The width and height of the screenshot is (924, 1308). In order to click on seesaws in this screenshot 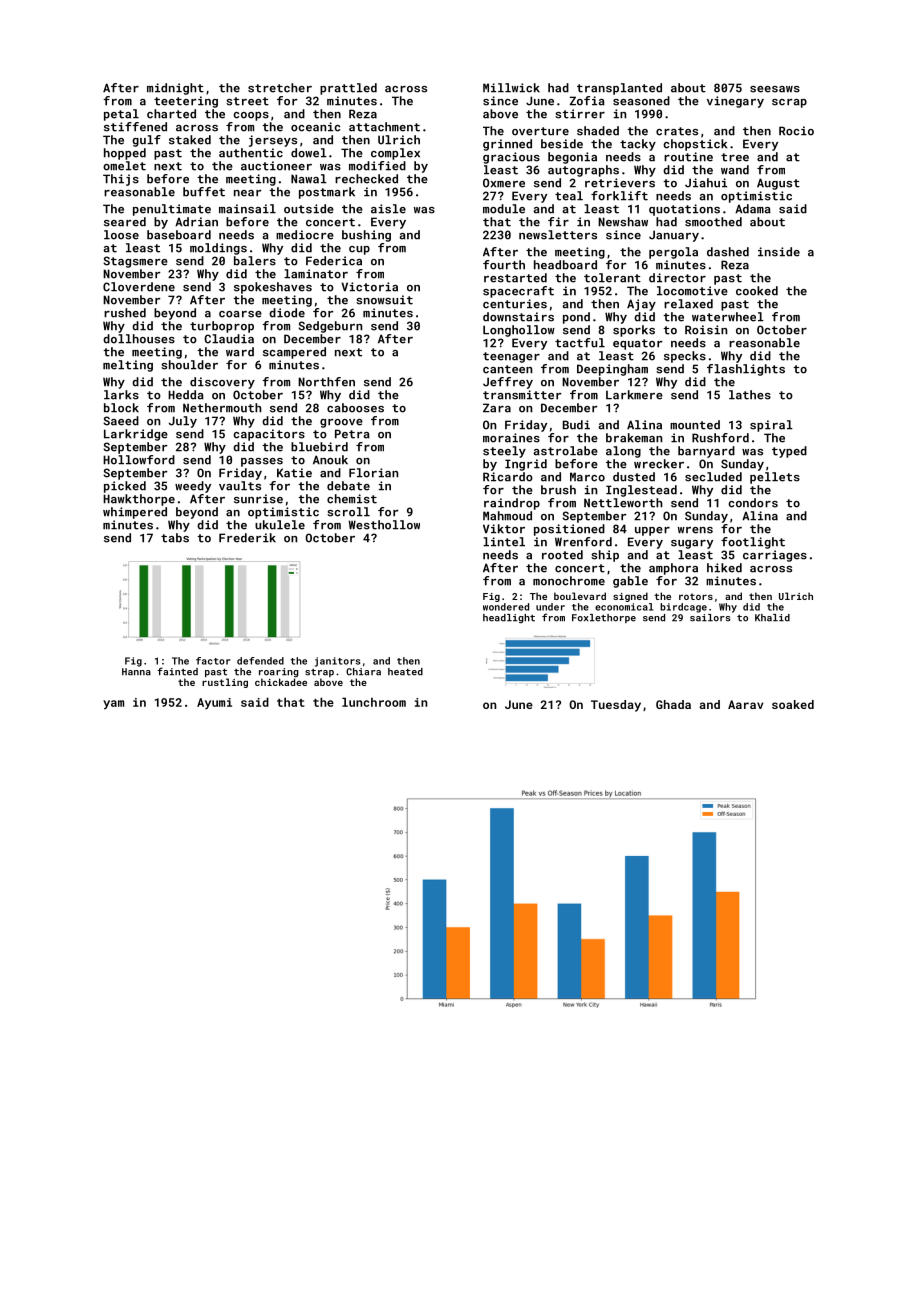, I will do `click(775, 89)`.
